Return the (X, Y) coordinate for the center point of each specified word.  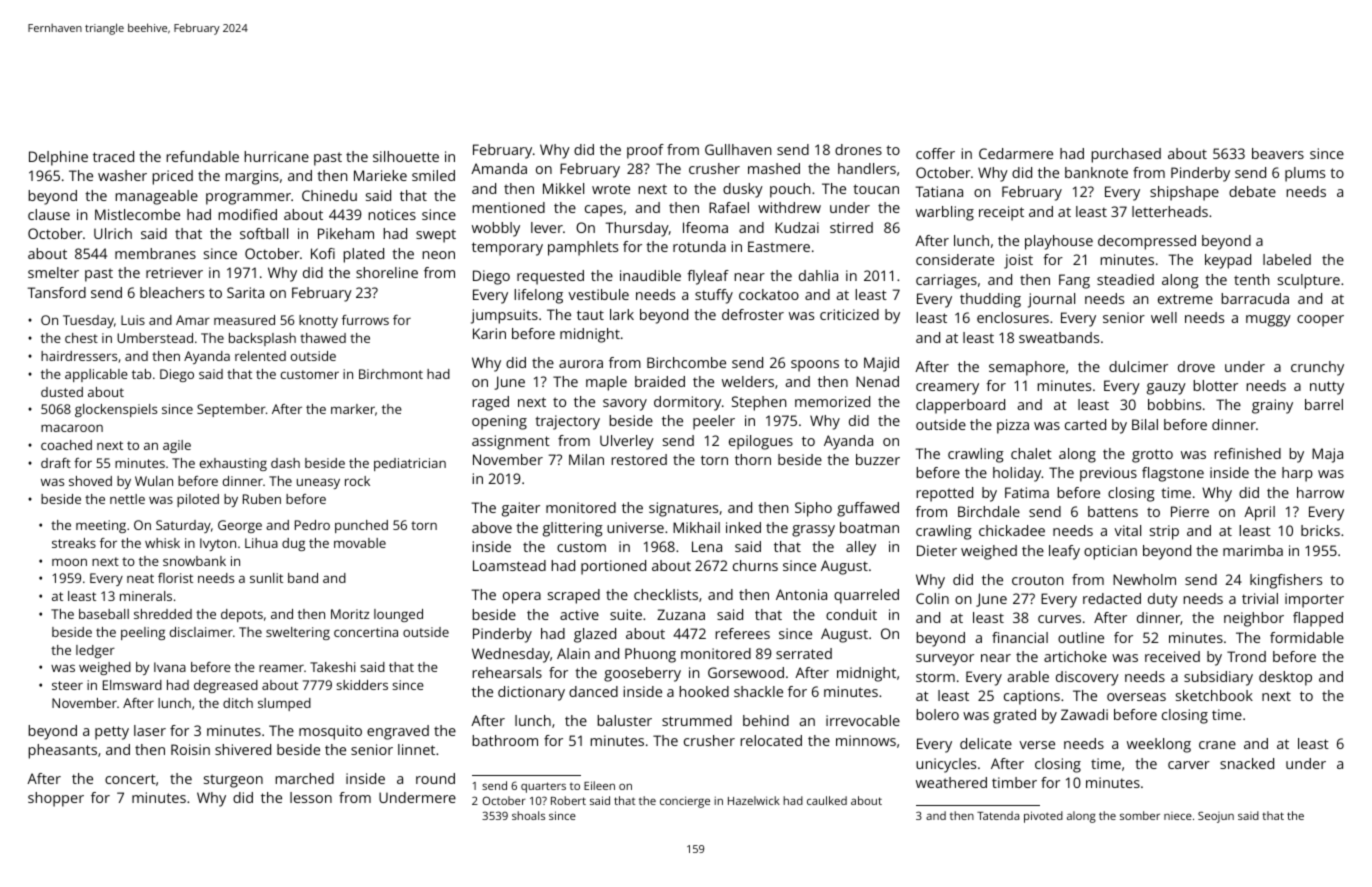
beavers (1278, 153)
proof (645, 151)
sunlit (266, 578)
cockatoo (769, 294)
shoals (528, 815)
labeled (1287, 259)
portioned (613, 567)
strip (1164, 532)
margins (252, 177)
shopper (56, 799)
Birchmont (391, 374)
